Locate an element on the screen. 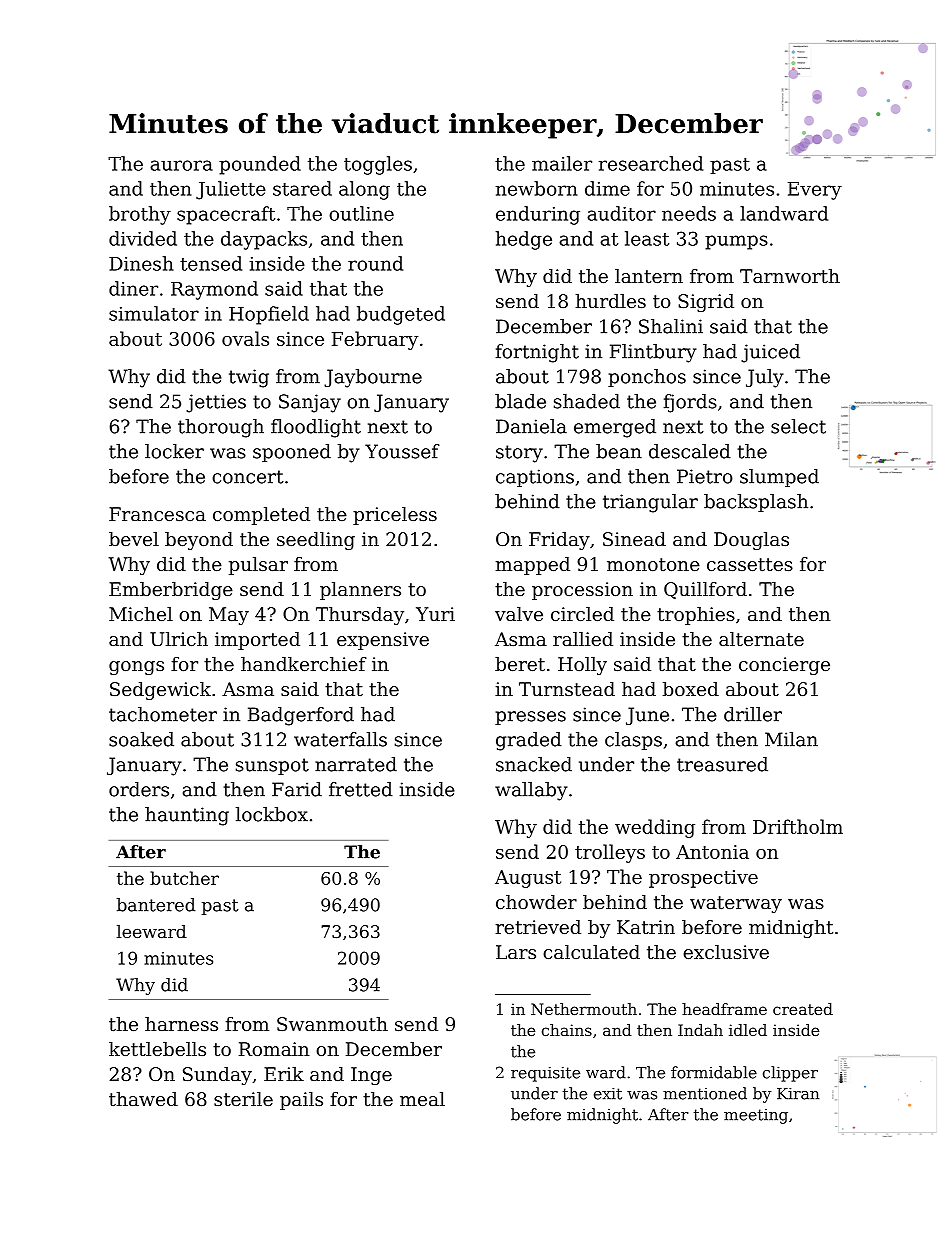 The width and height of the screenshot is (952, 1233). fjords is located at coordinates (690, 403).
